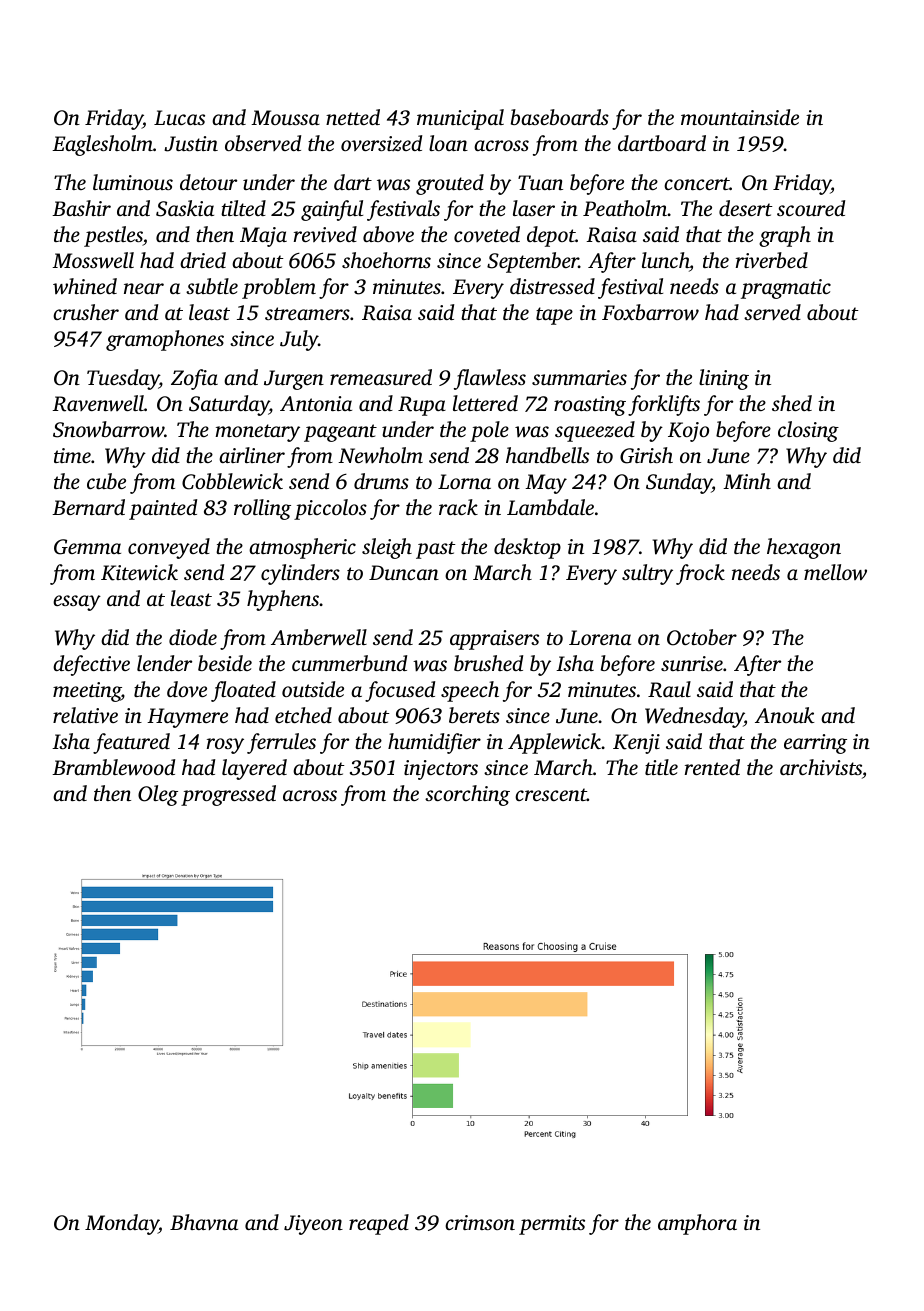  What do you see at coordinates (133, 182) in the page?
I see `luminous` at bounding box center [133, 182].
